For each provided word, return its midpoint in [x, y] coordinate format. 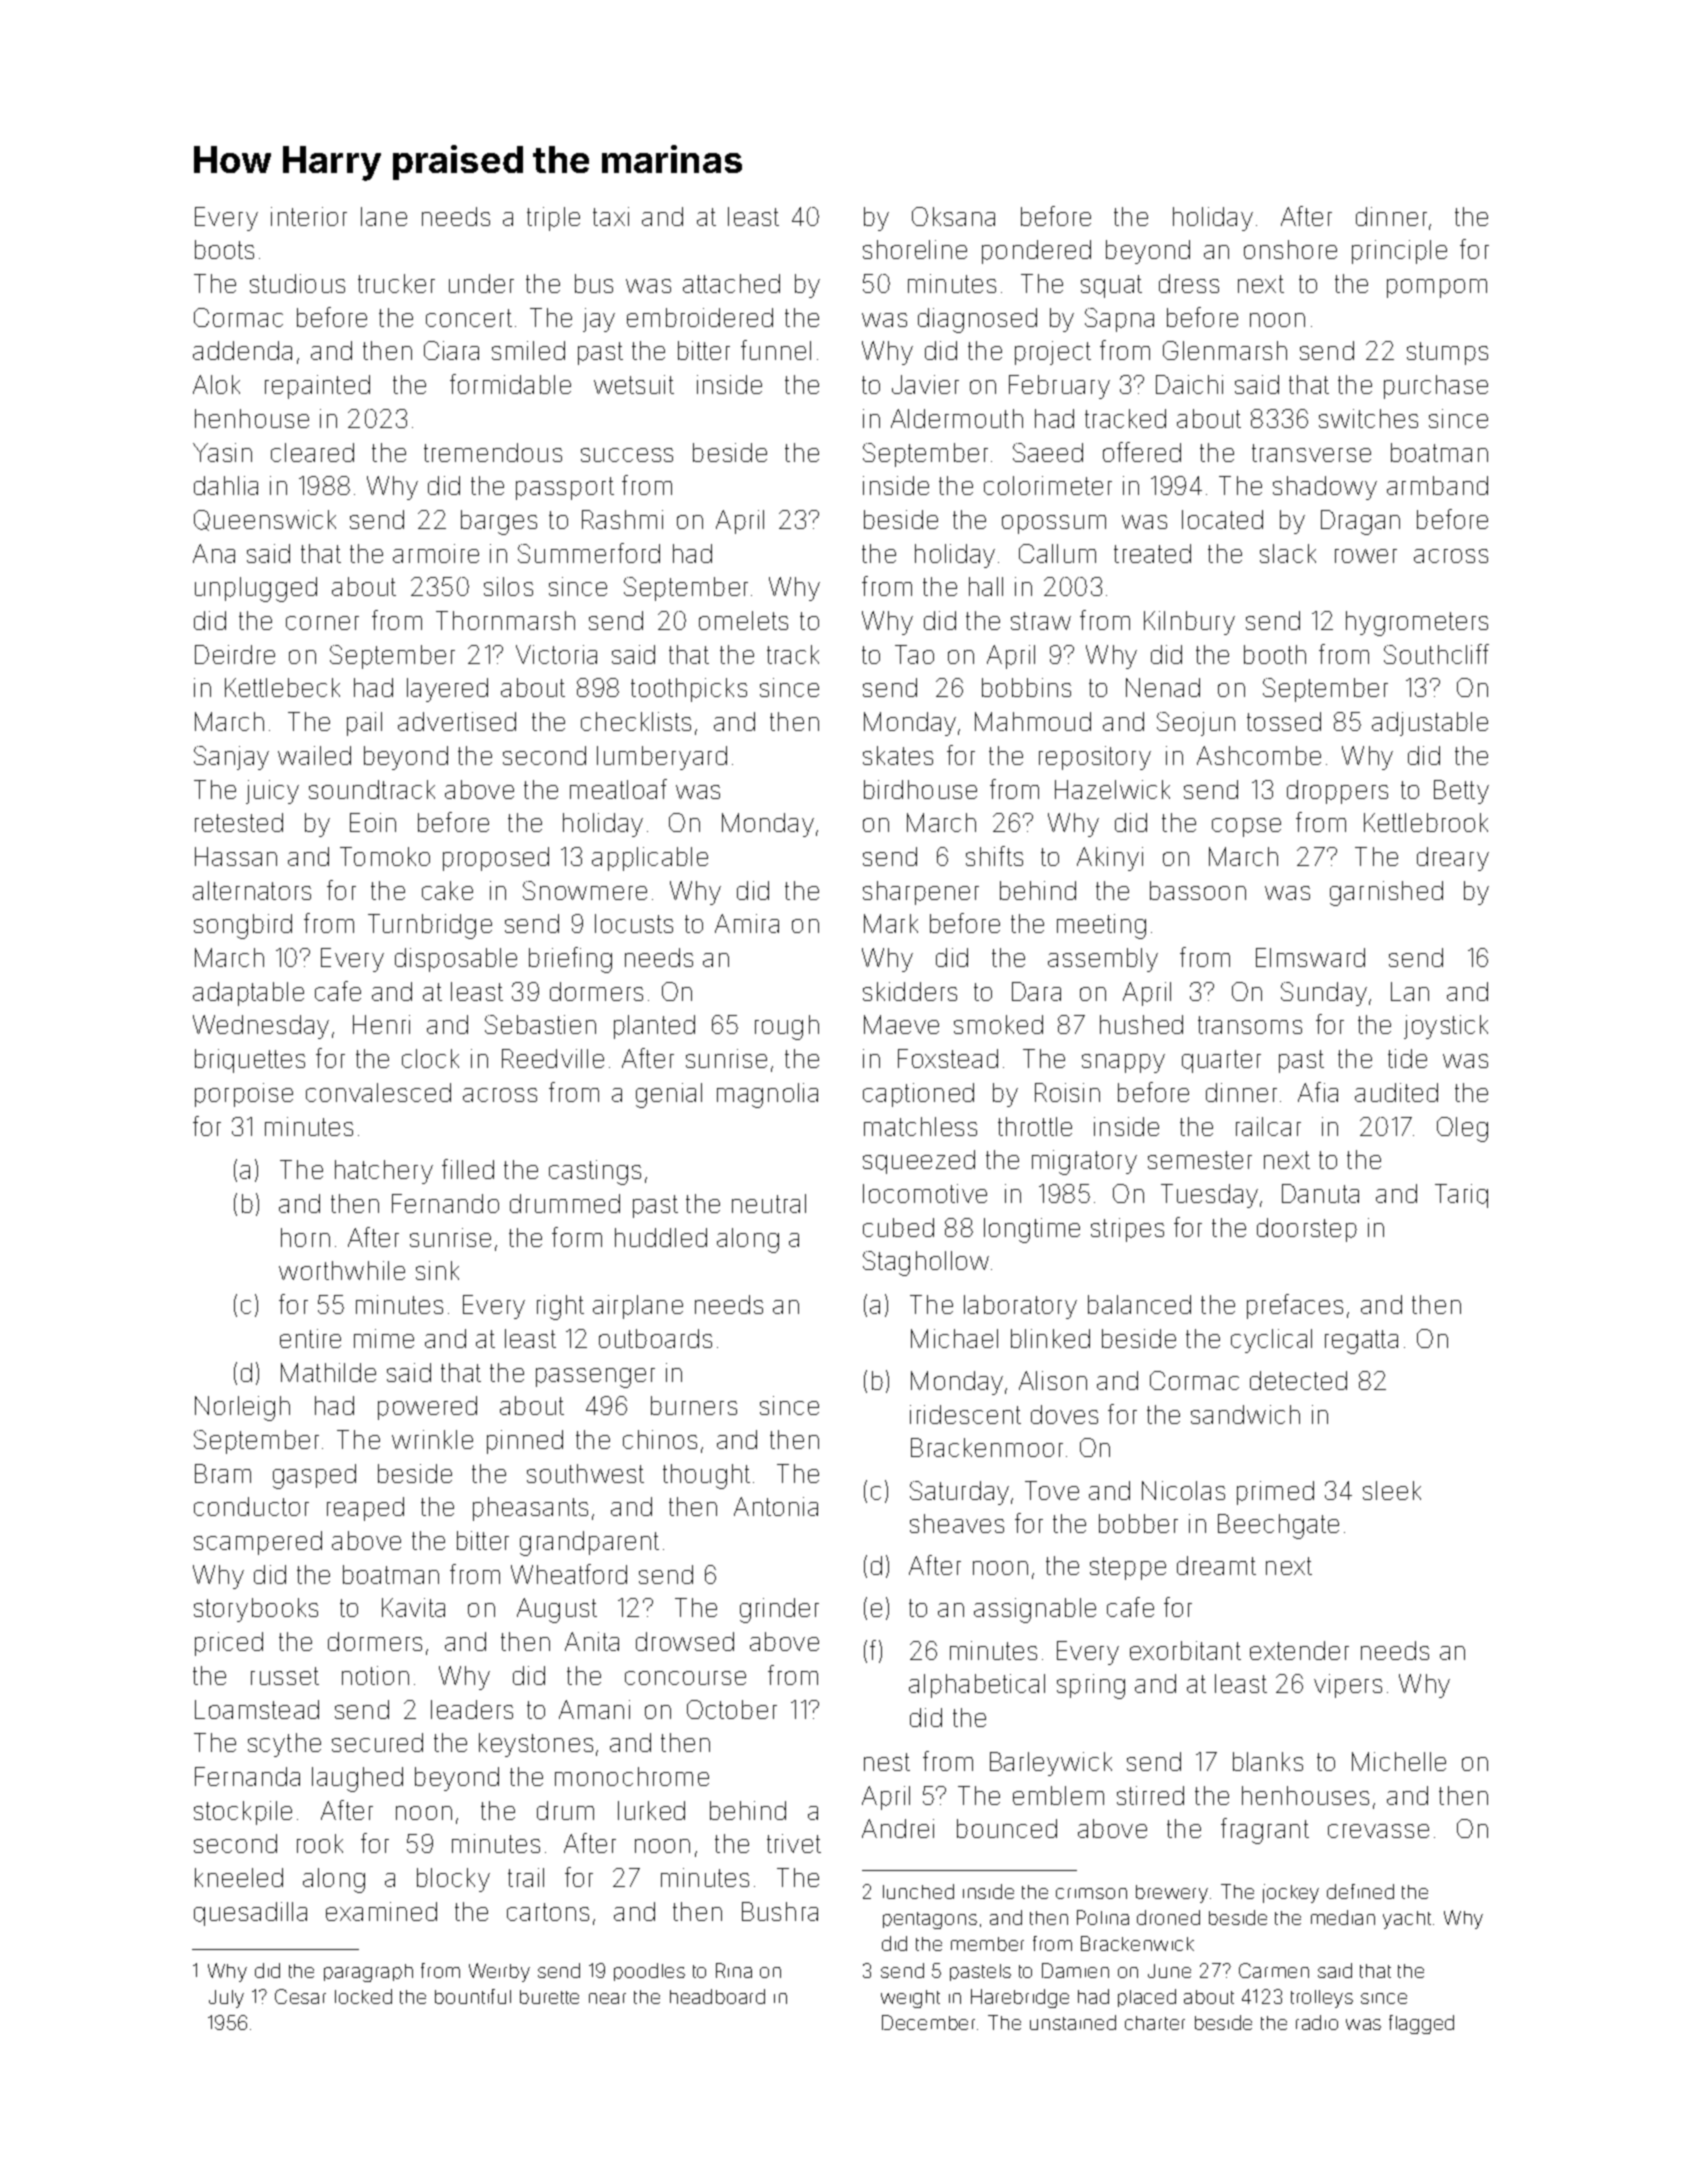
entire [310, 1338]
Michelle [1399, 1761]
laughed [357, 1779]
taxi [611, 216]
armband [1437, 485]
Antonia [776, 1506]
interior [309, 216]
